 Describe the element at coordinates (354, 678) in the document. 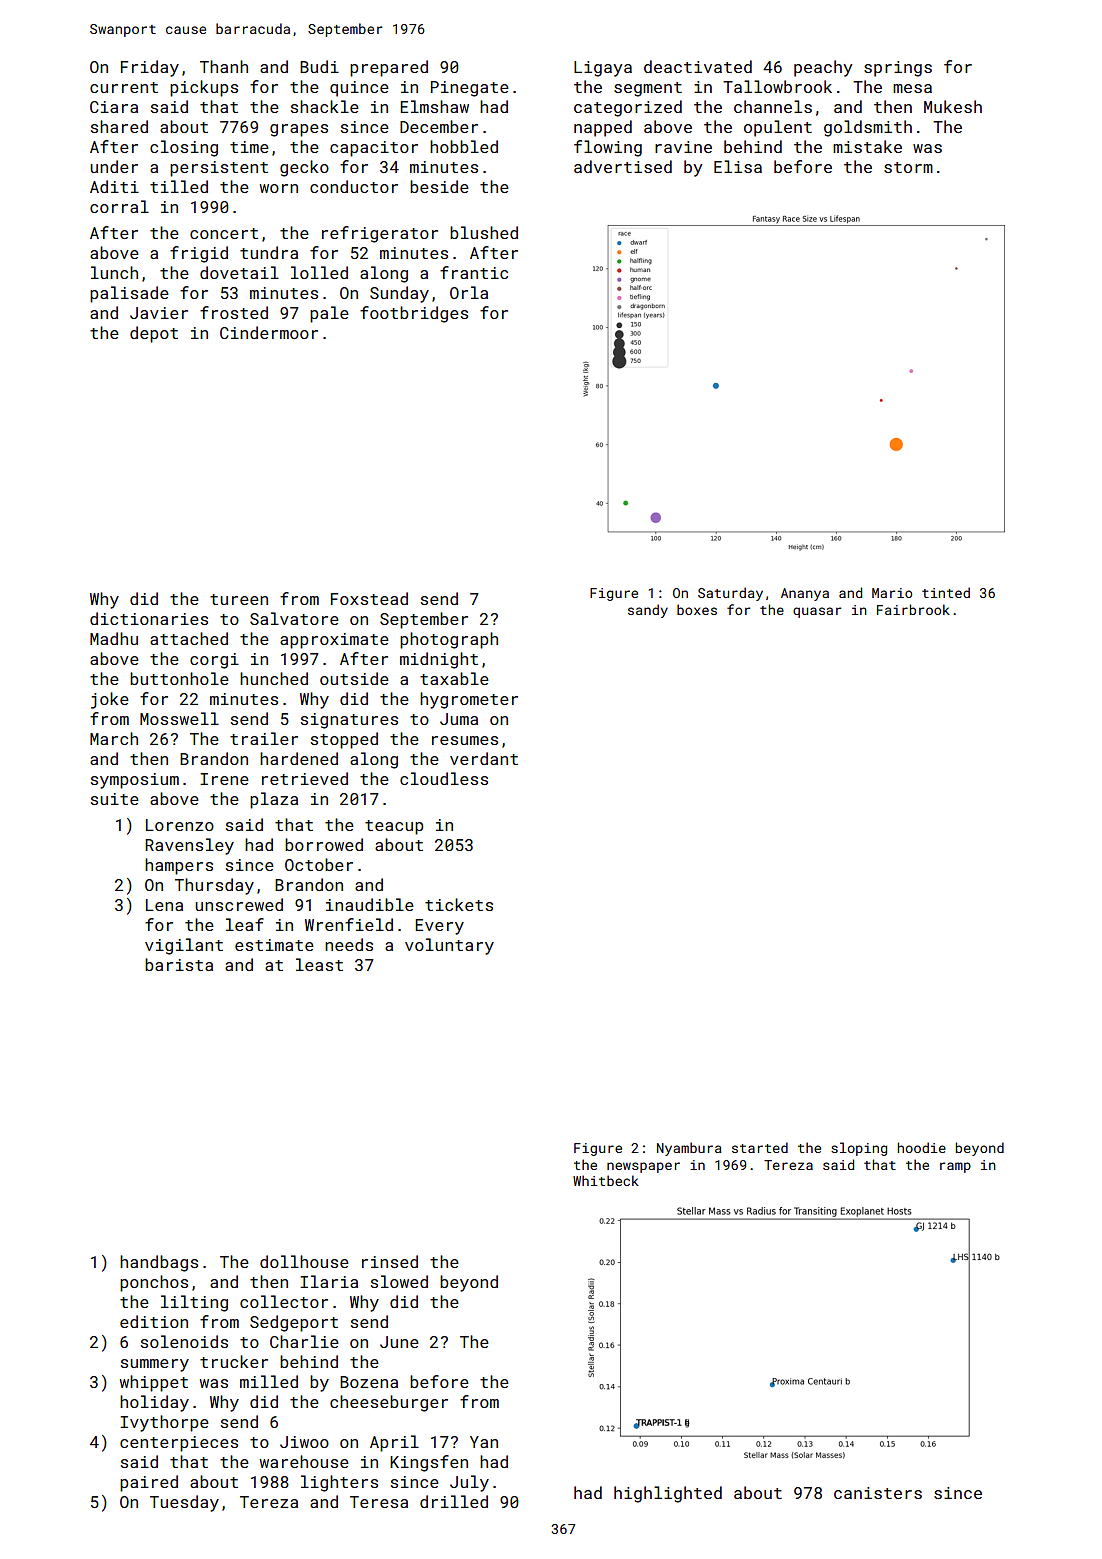

I see `outside` at that location.
